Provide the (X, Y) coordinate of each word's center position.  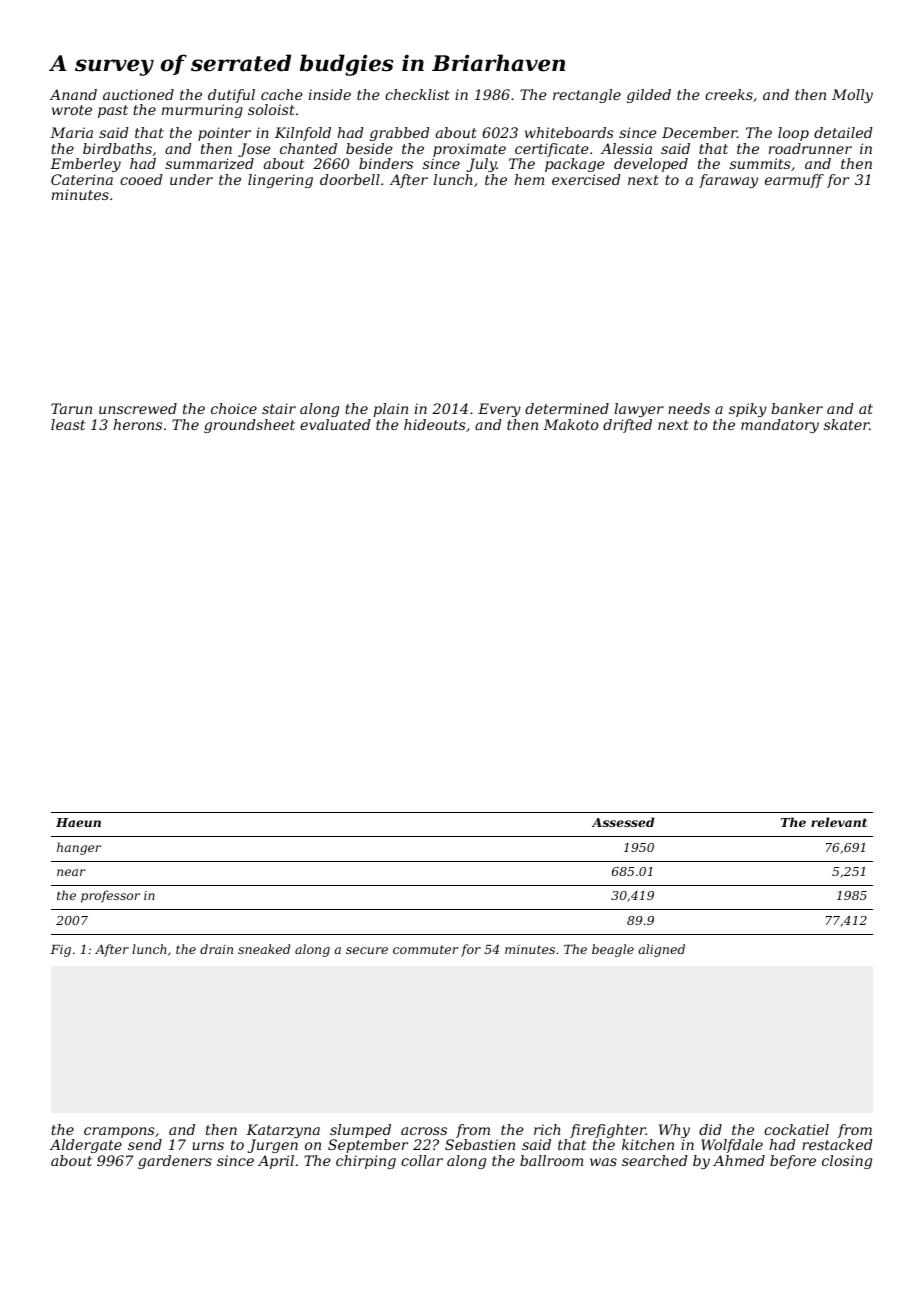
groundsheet (249, 426)
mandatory (780, 426)
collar (422, 1160)
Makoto (570, 424)
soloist (271, 109)
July (482, 165)
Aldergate (86, 1146)
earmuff (794, 181)
